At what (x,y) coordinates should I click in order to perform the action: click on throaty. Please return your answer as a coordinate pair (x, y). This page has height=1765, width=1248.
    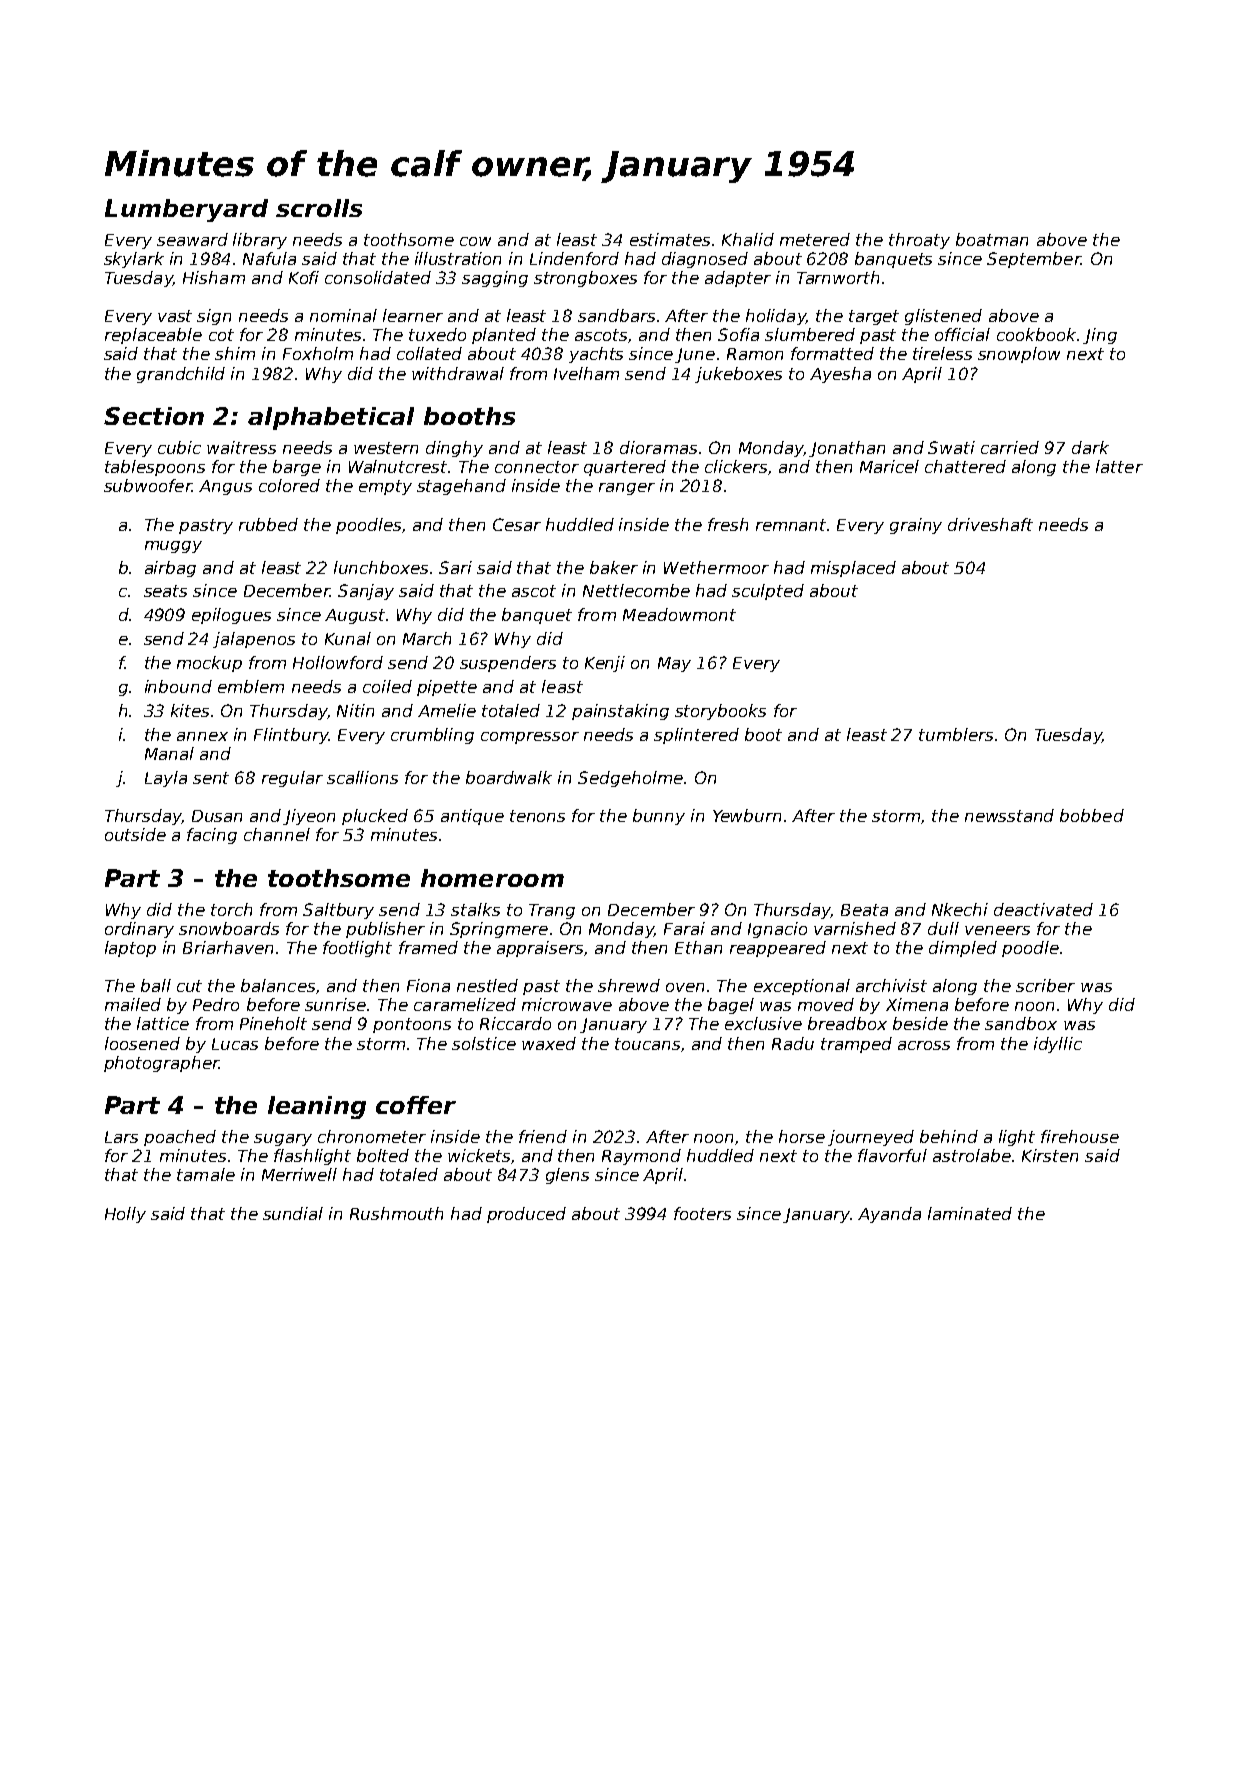
    Looking at the image, I should click on (919, 241).
